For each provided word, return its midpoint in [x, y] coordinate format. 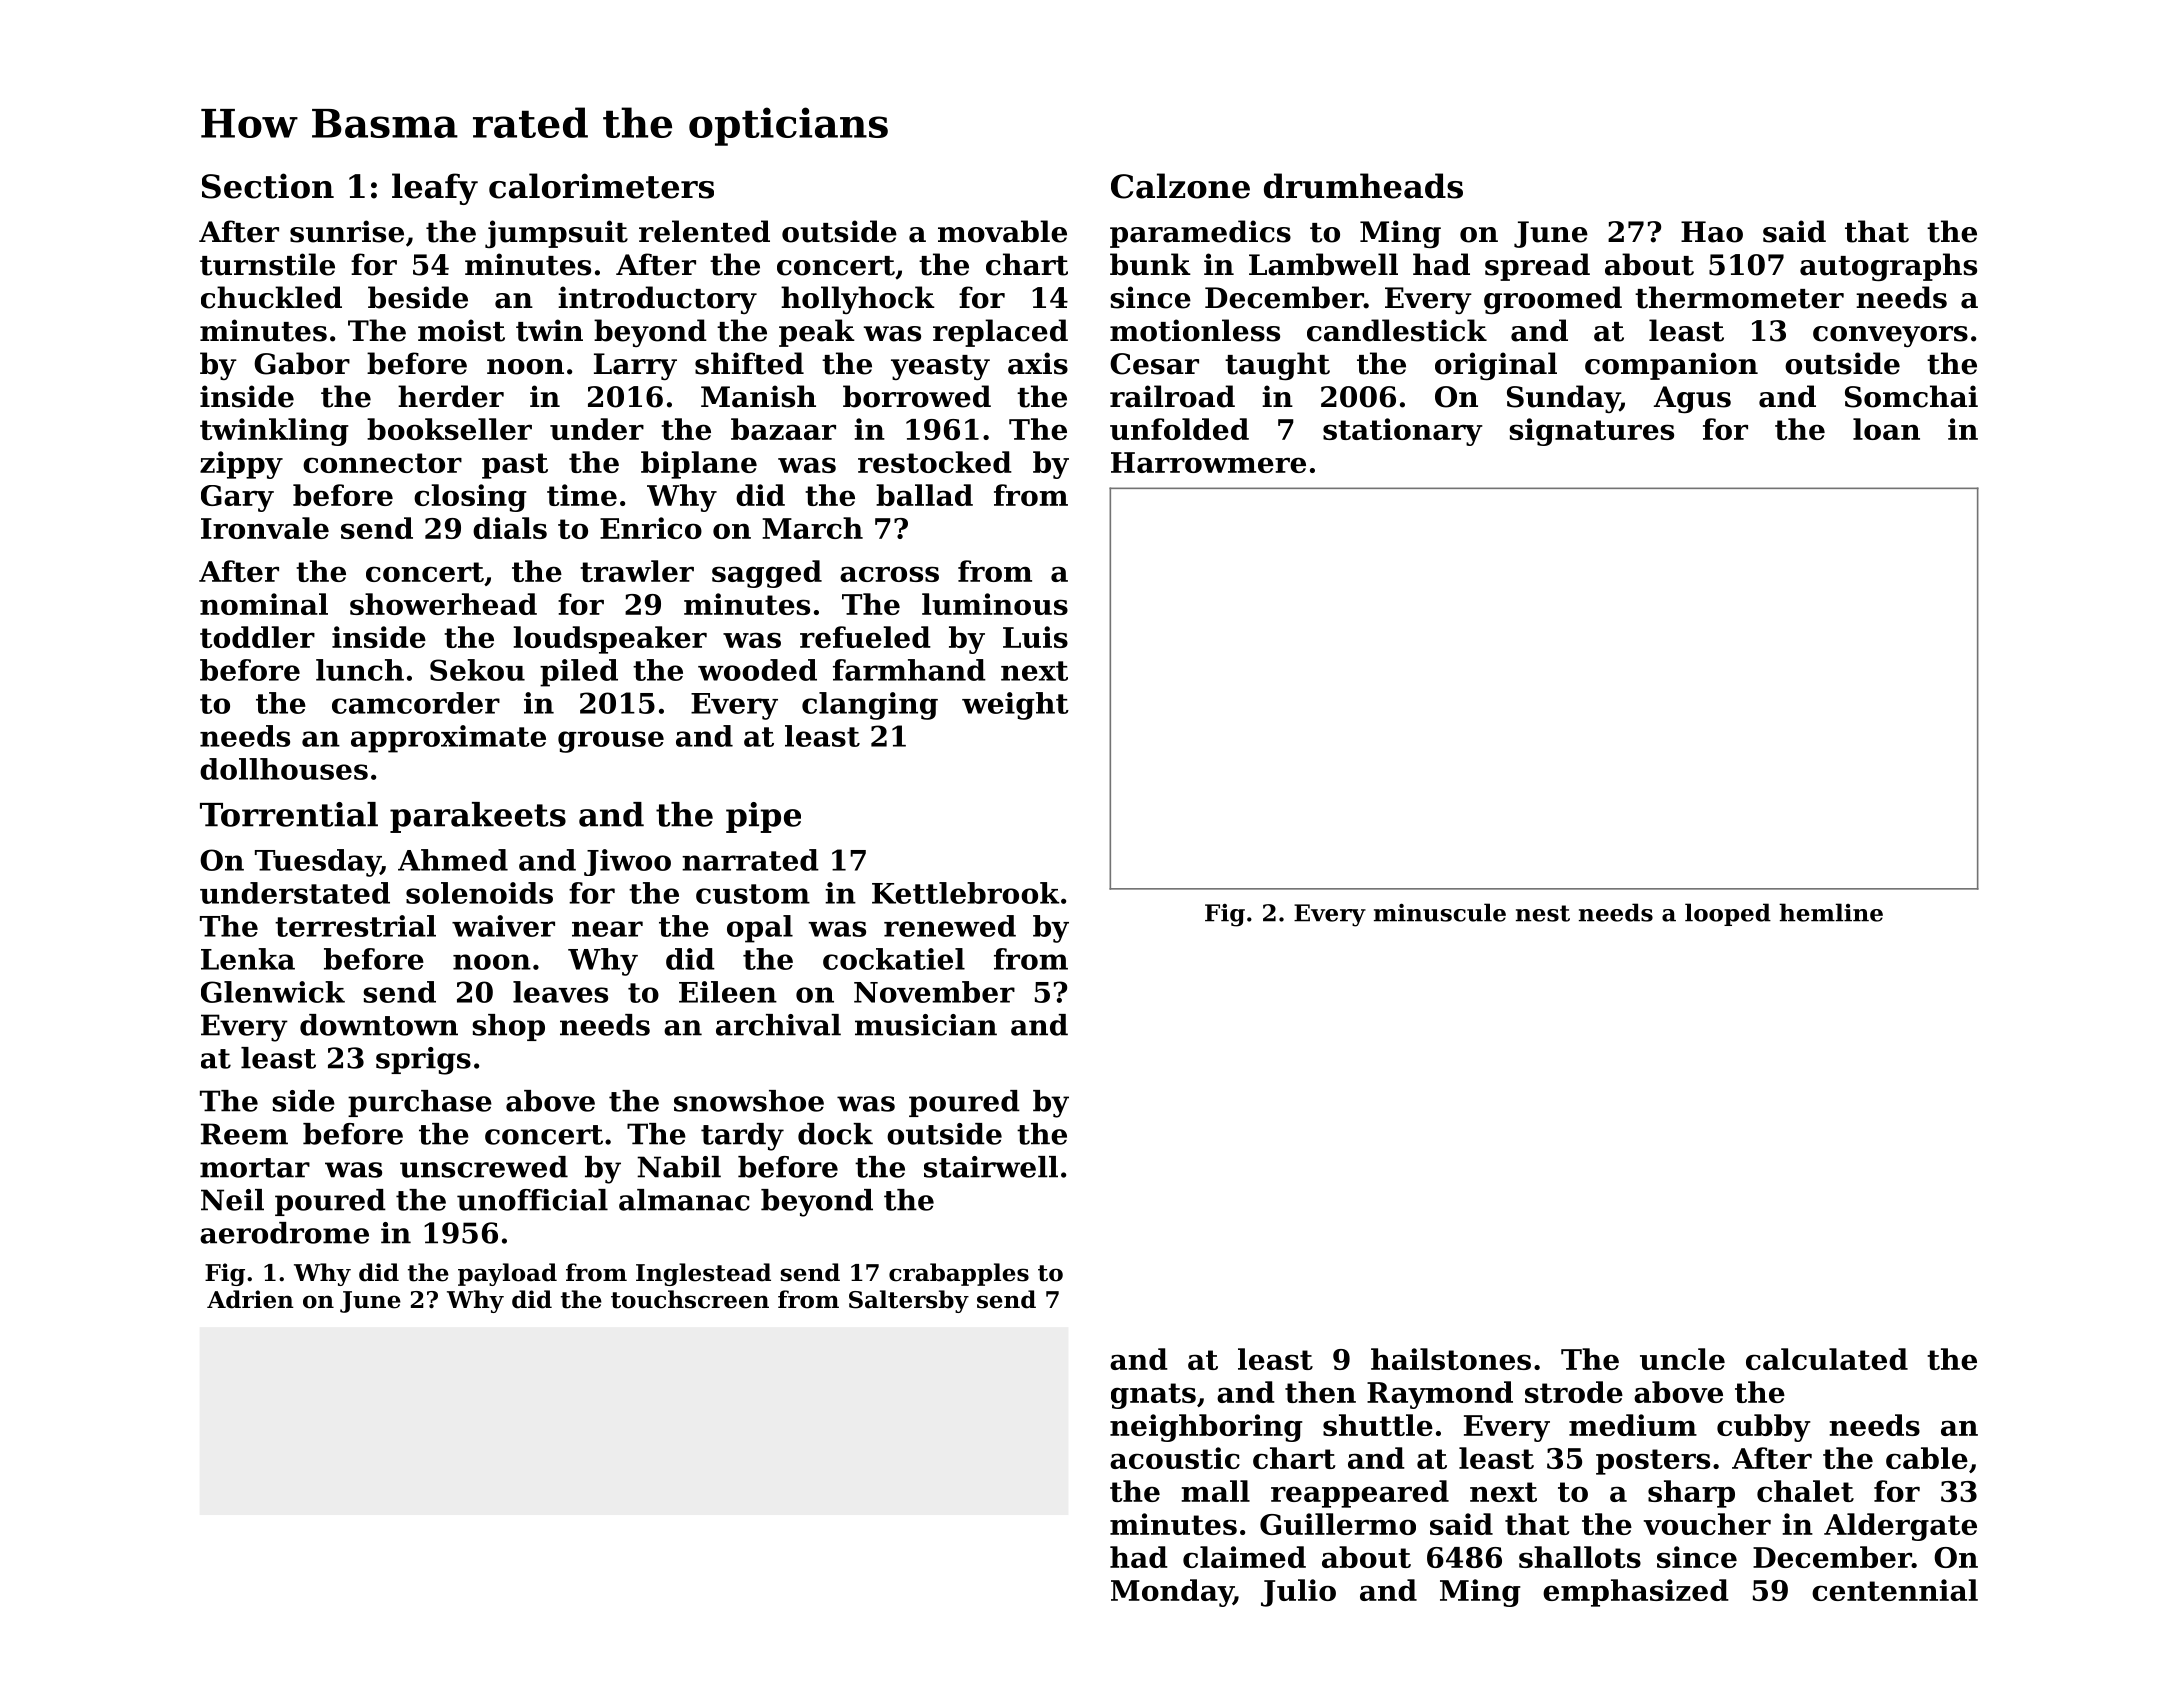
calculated [1827, 1359]
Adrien [250, 1299]
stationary [1403, 432]
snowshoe [749, 1101]
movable [1002, 231]
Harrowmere [1208, 462]
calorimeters [601, 186]
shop [509, 1027]
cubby [1764, 1428]
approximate [448, 739]
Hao [1712, 232]
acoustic [1175, 1458]
